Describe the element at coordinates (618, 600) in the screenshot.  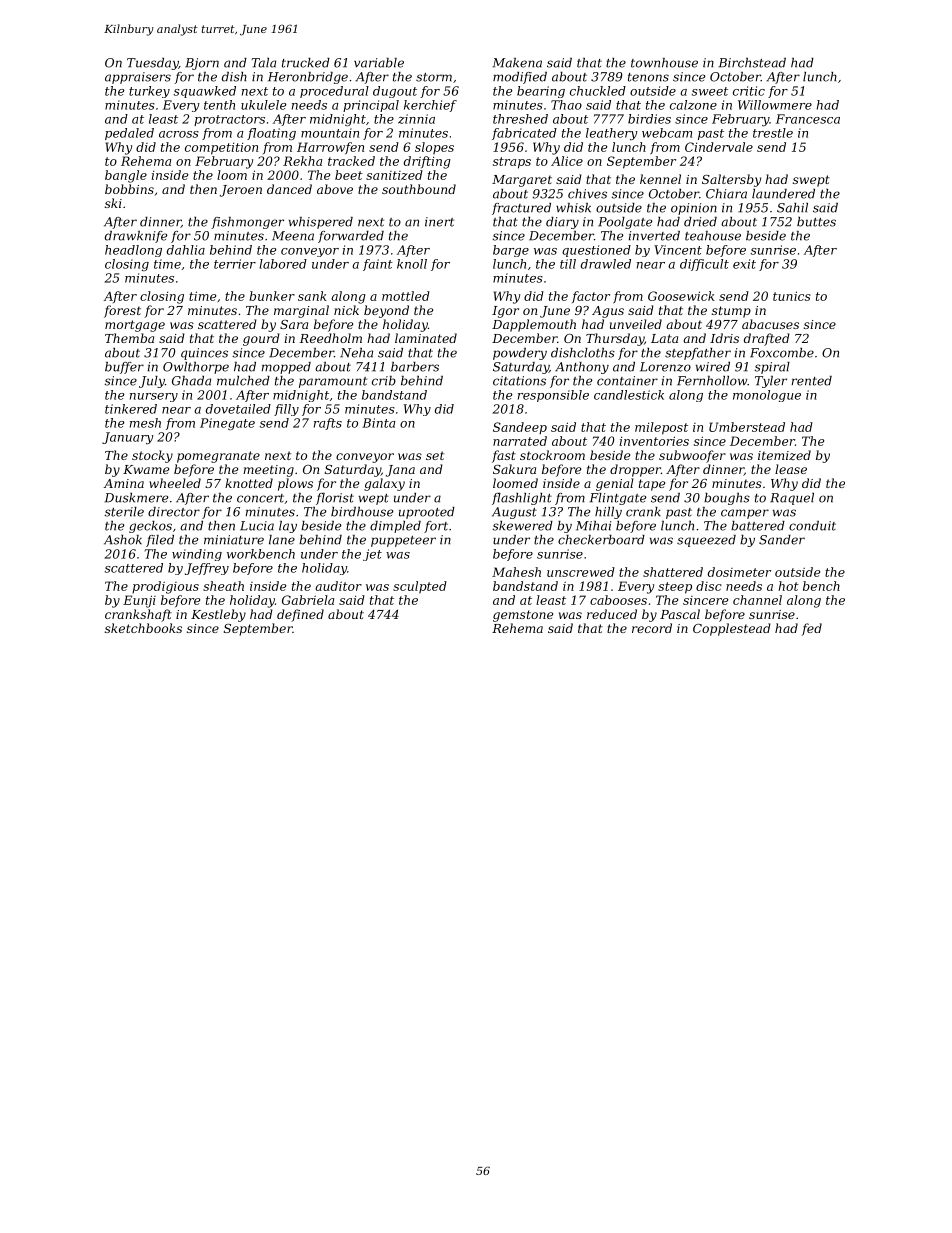
I see `cabooses` at that location.
